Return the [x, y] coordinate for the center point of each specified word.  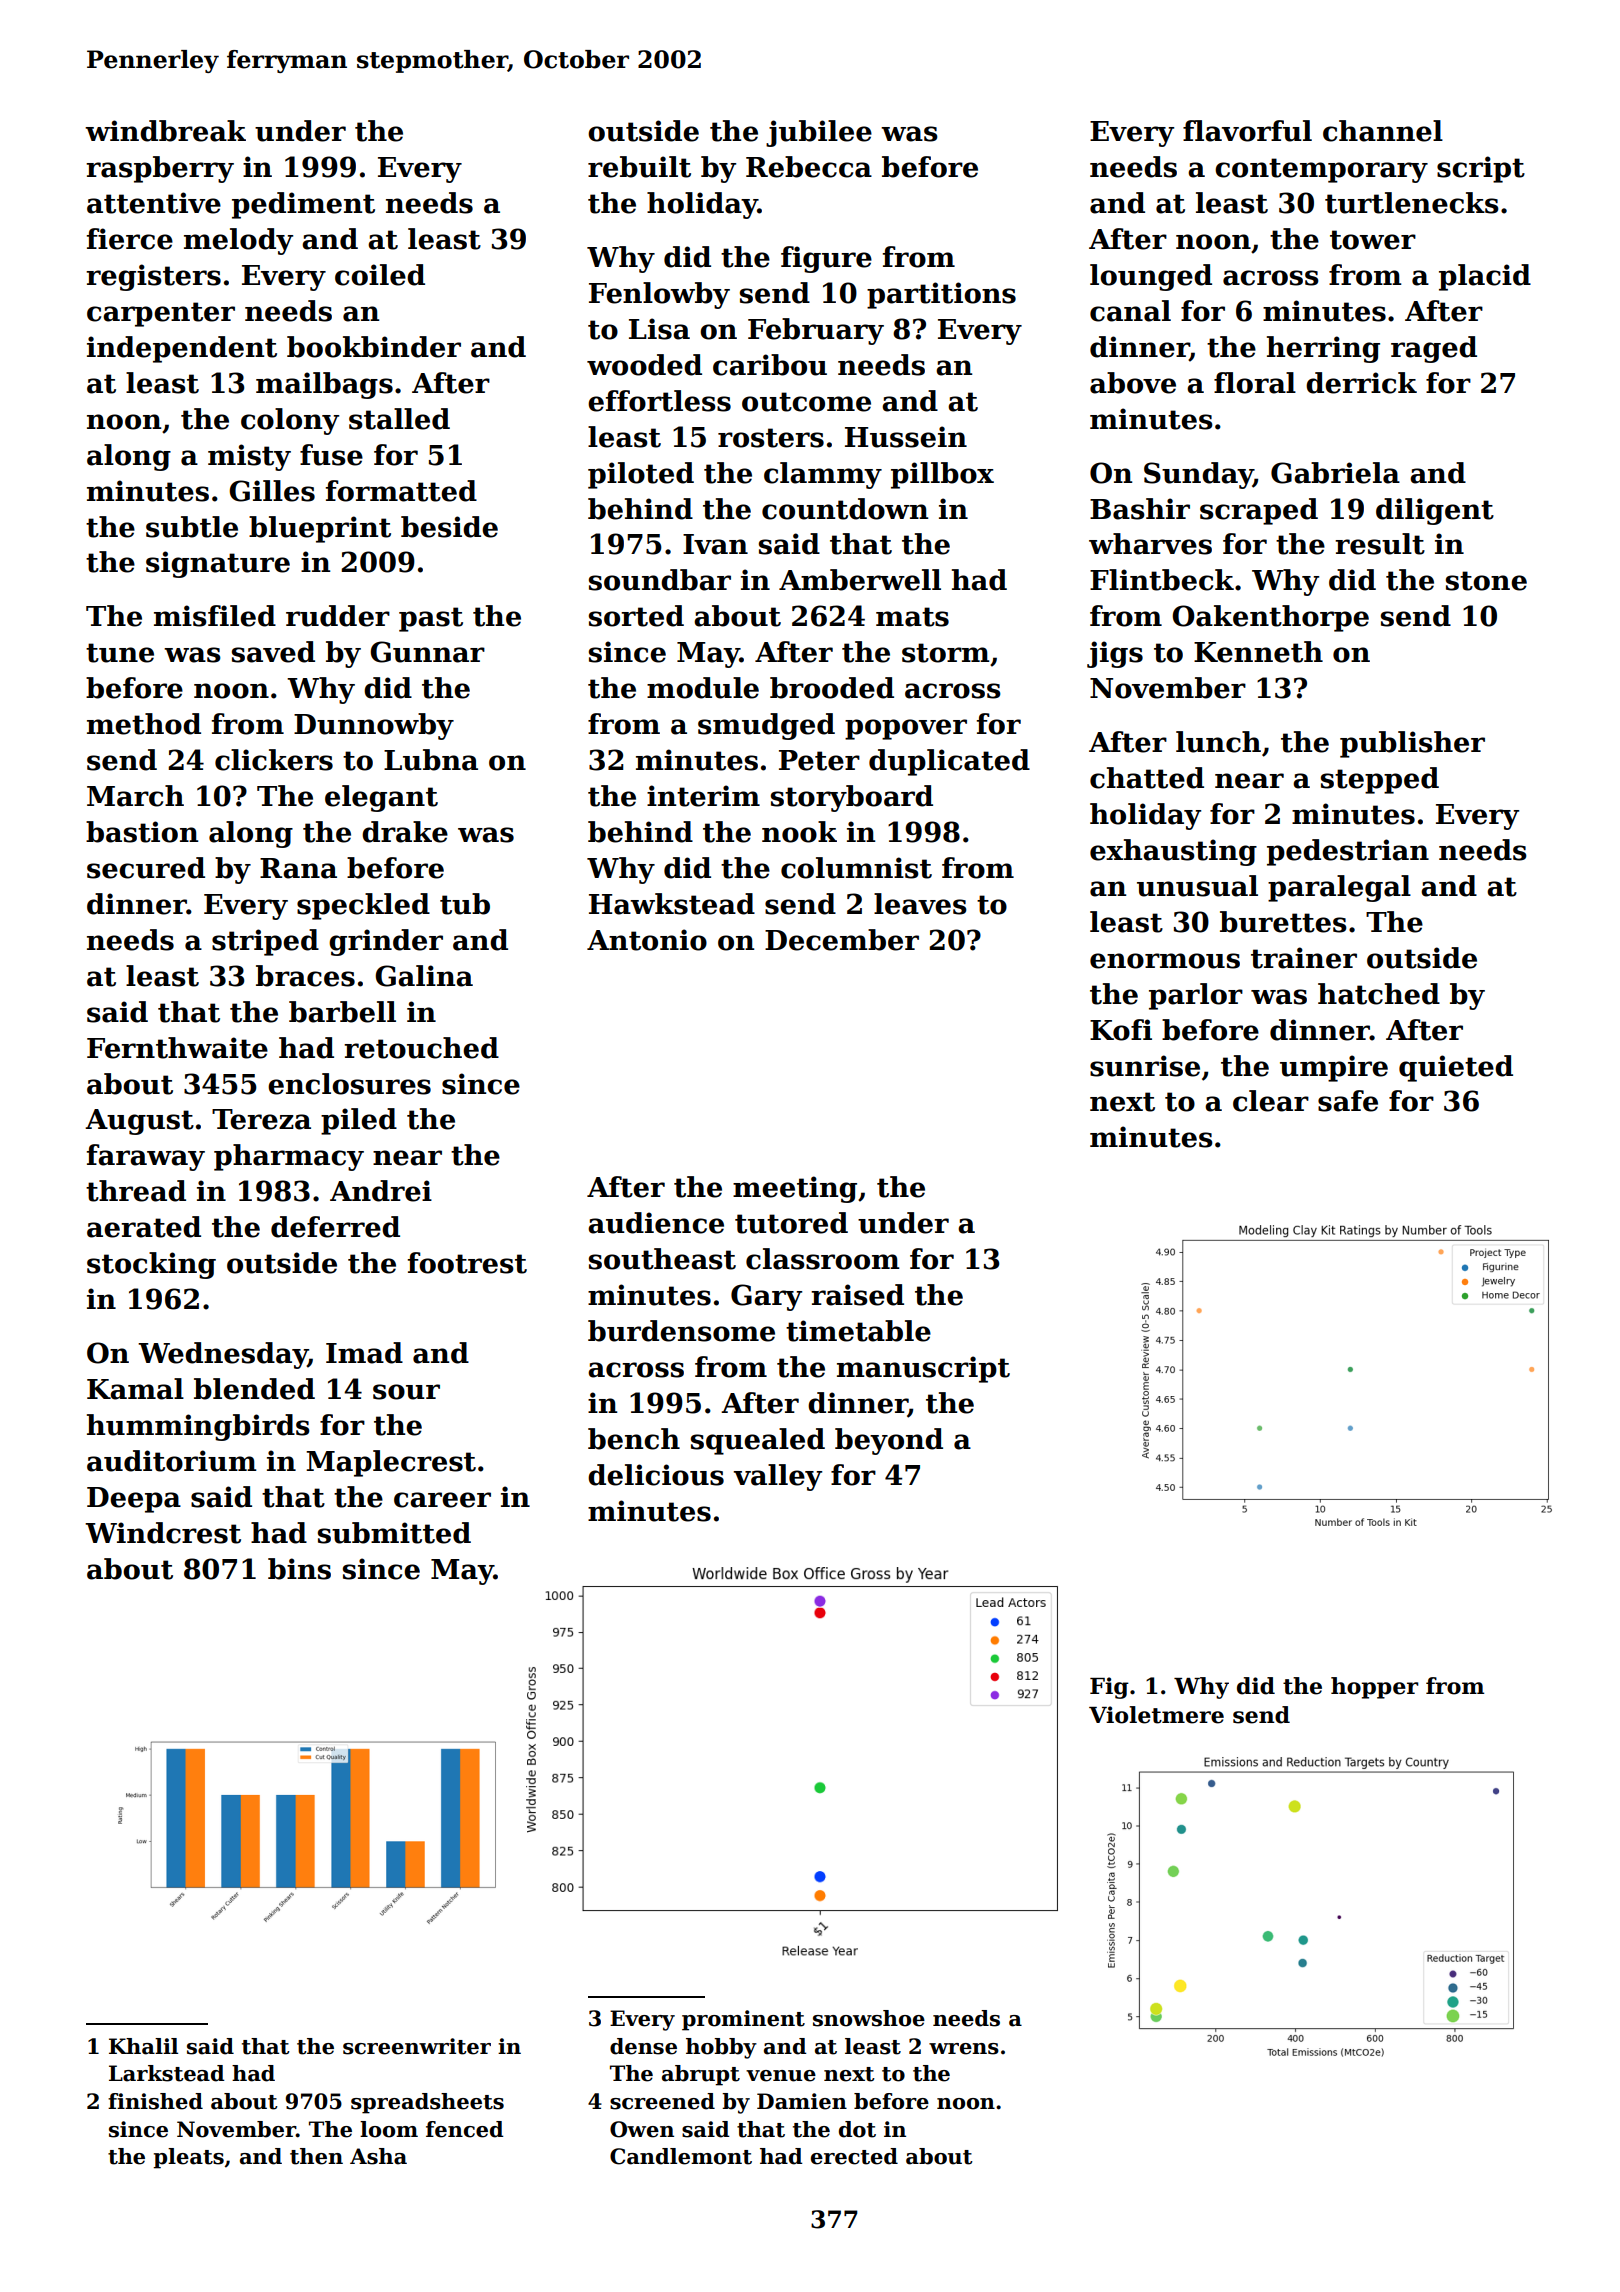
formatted [401, 491]
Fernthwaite [177, 1048]
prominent [743, 2020]
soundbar [660, 580]
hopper [1375, 1688]
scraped [1259, 511]
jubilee [819, 133]
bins [299, 1569]
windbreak [165, 131]
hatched [1379, 994]
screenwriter [417, 2046]
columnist [856, 868]
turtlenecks [1412, 203]
